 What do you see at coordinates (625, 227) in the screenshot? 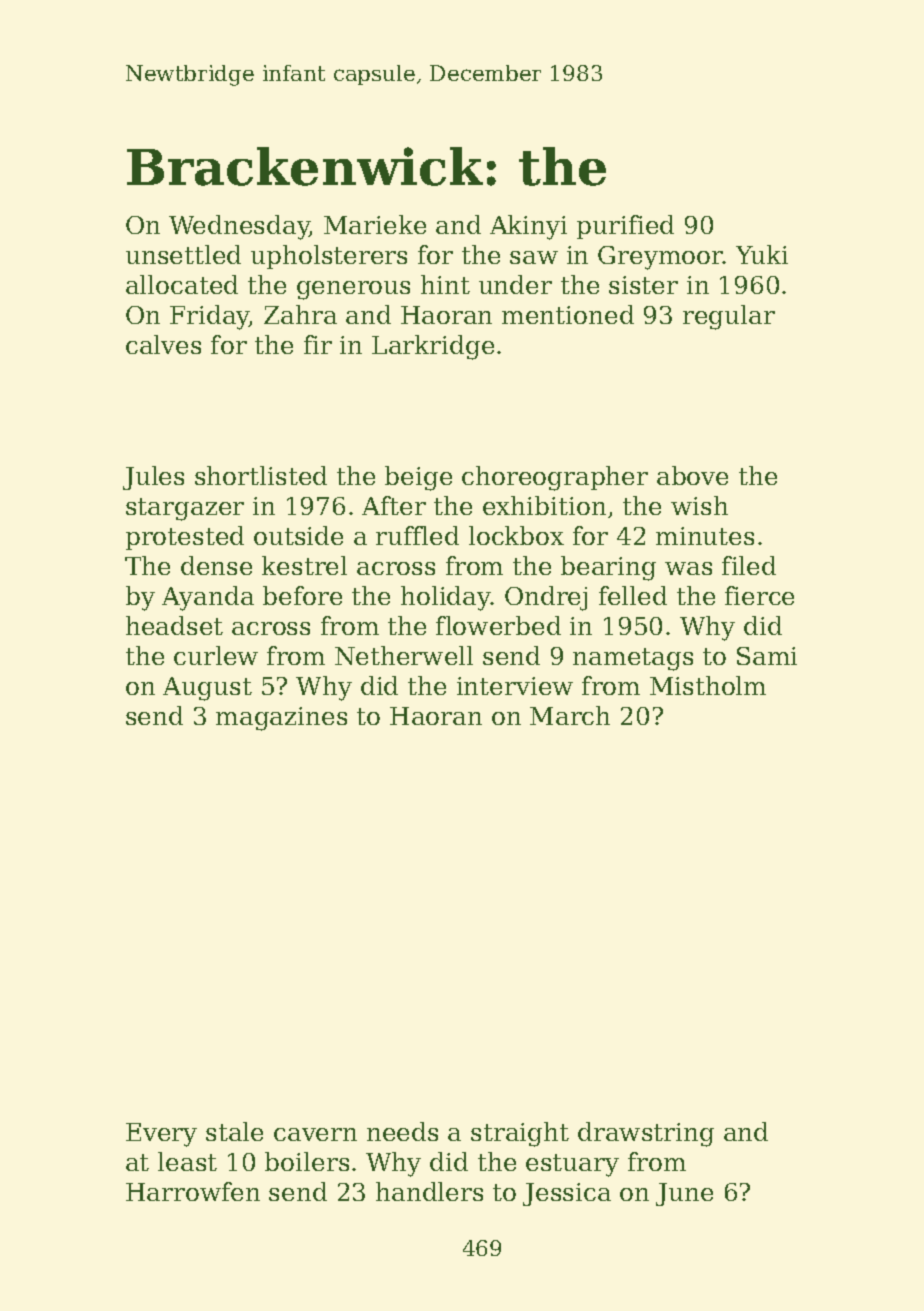
I see `purified` at bounding box center [625, 227].
